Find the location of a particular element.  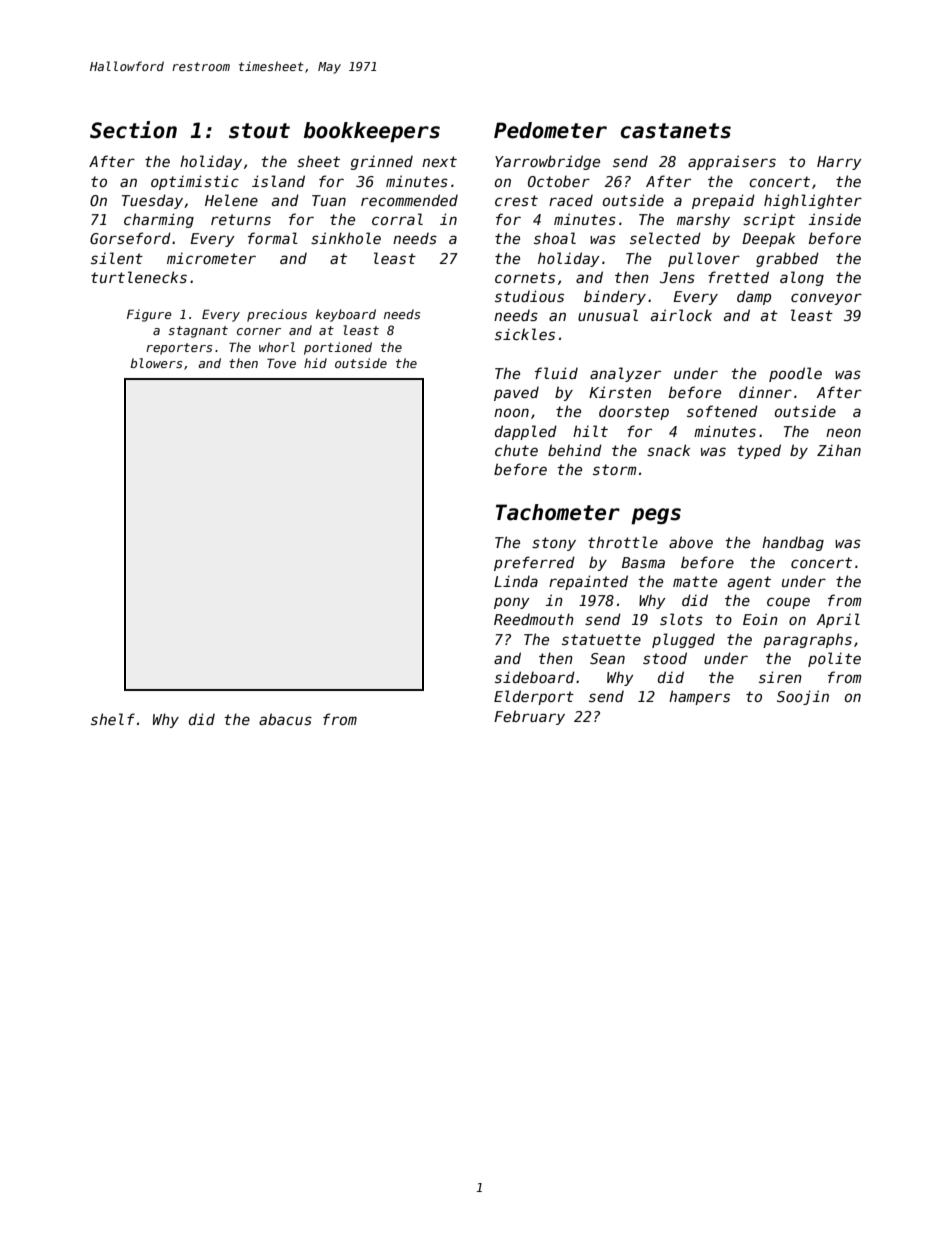

stout is located at coordinates (259, 131).
